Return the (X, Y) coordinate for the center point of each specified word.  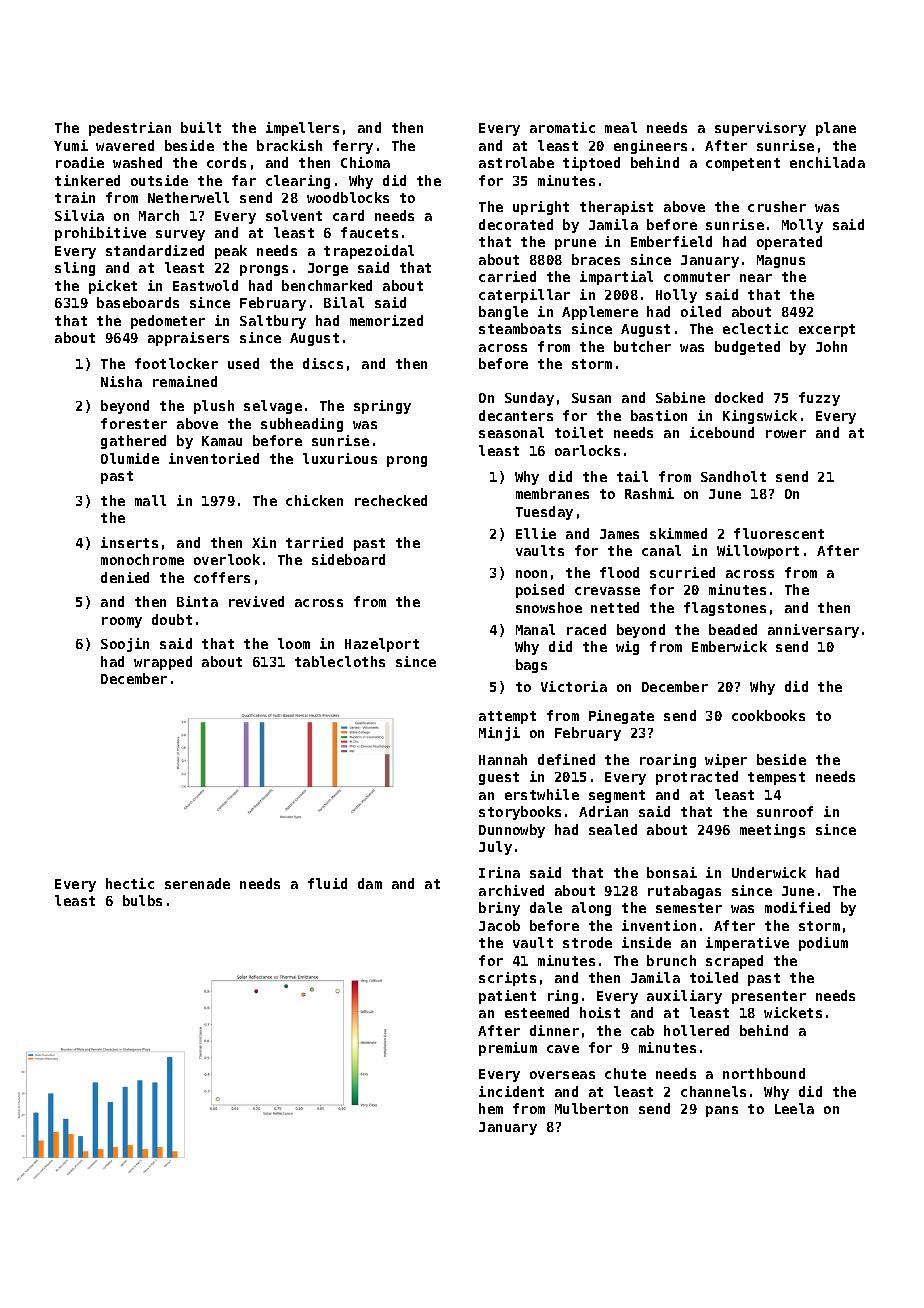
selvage (273, 407)
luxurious (340, 458)
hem (491, 1108)
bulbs (142, 900)
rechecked (391, 500)
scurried (682, 572)
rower (786, 434)
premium (508, 1049)
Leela (794, 1108)
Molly (802, 226)
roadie (80, 162)
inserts (129, 542)
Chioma (365, 162)
